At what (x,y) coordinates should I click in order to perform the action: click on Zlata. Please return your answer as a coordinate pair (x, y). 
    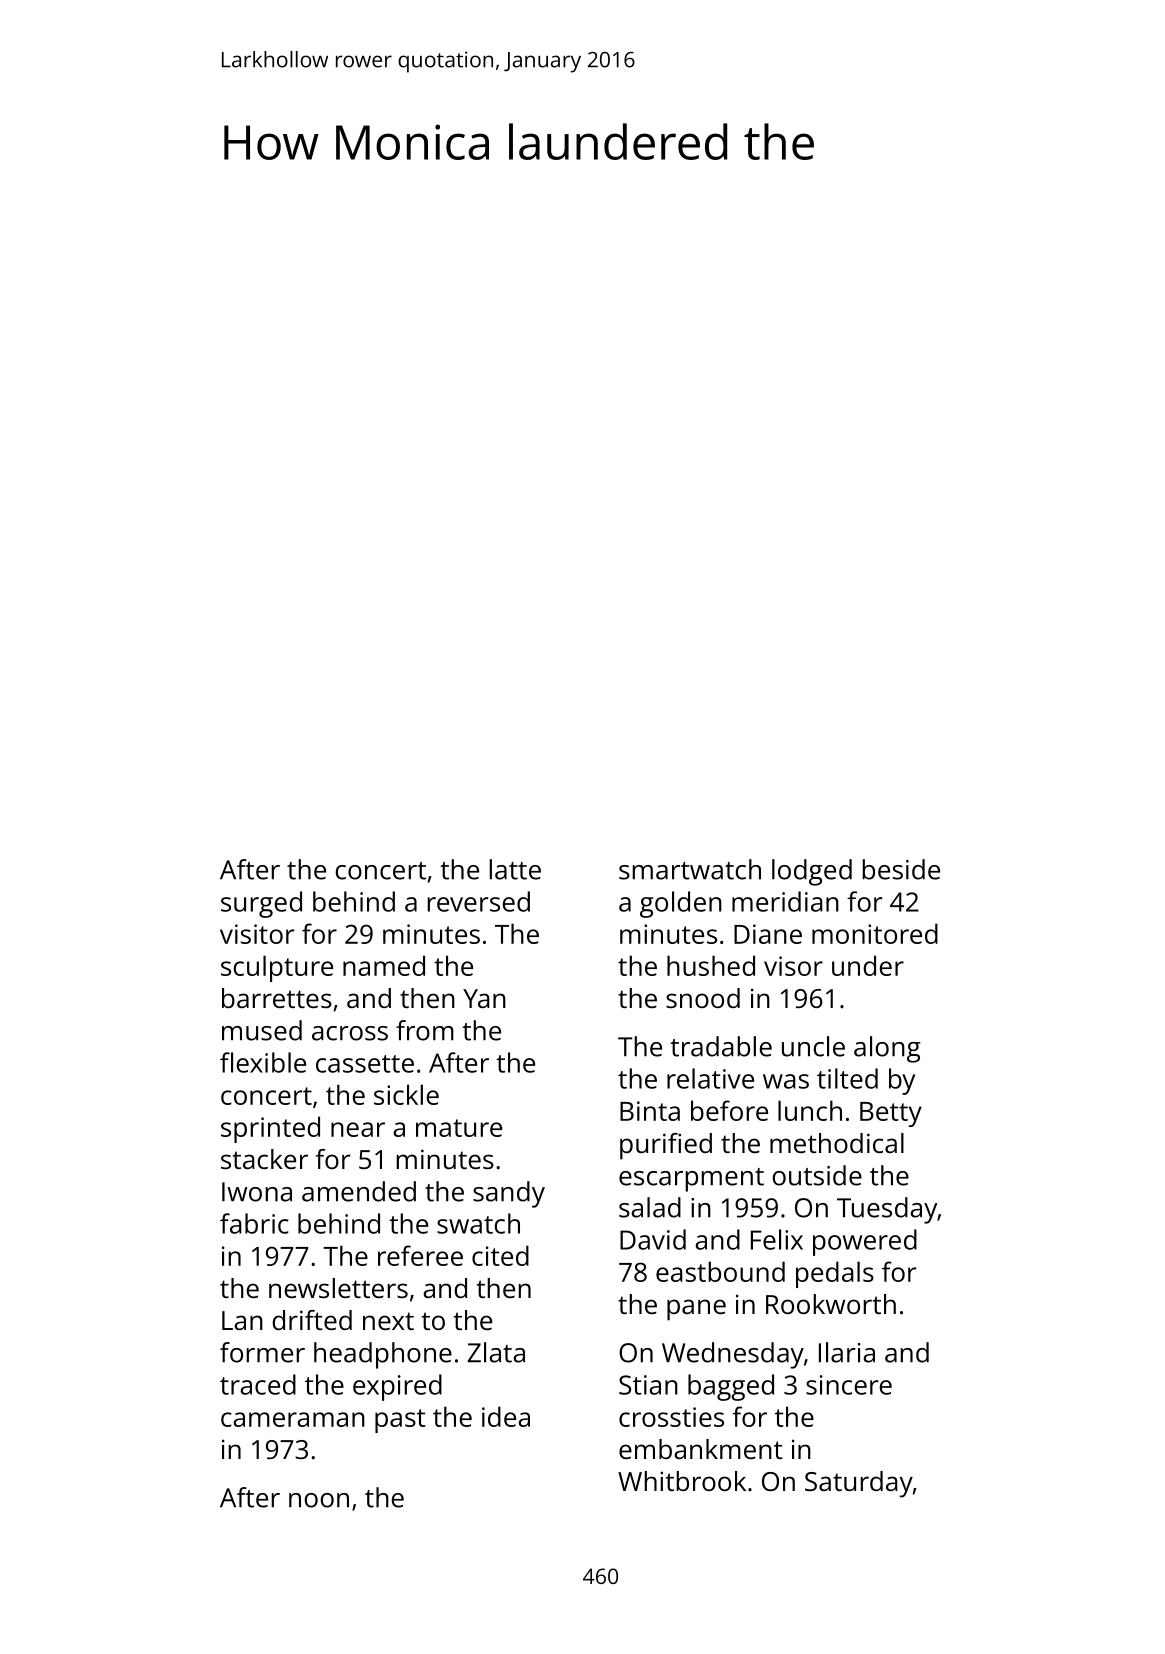
    Looking at the image, I should click on (496, 1352).
